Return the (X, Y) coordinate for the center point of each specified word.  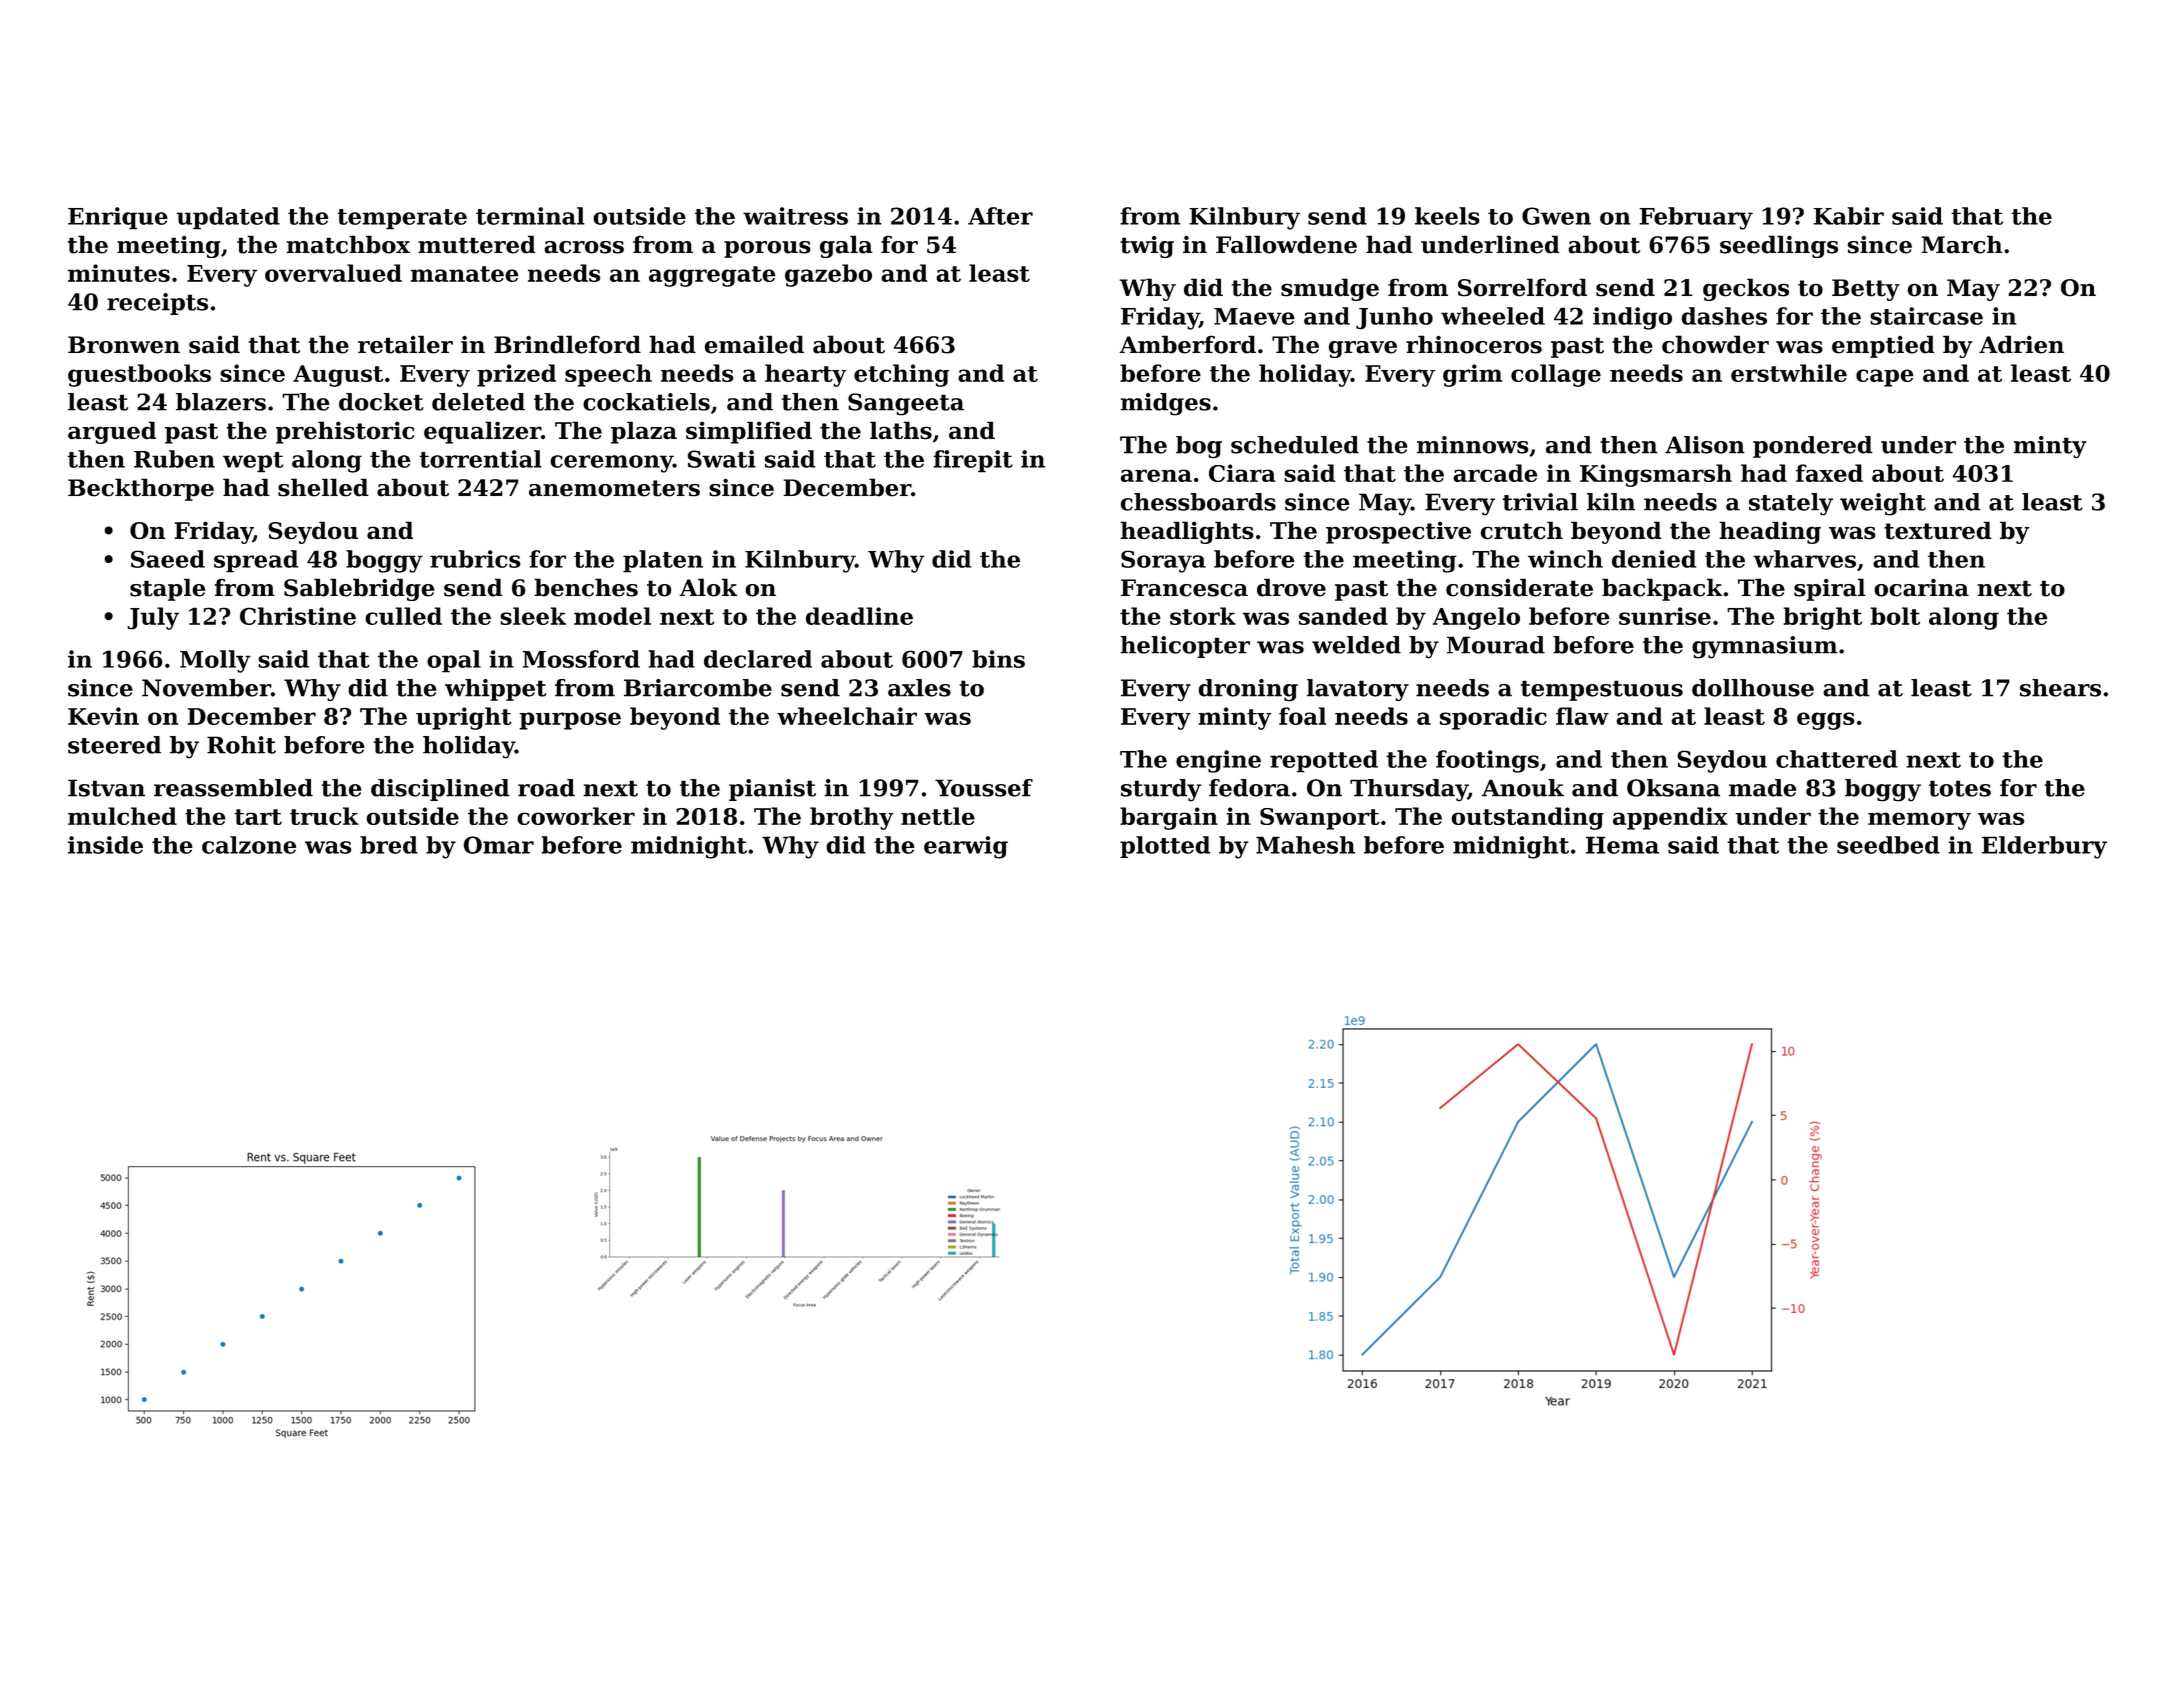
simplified (749, 432)
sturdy (1161, 790)
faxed (1829, 473)
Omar (498, 845)
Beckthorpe (141, 489)
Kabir (1848, 216)
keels (1447, 216)
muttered (477, 244)
